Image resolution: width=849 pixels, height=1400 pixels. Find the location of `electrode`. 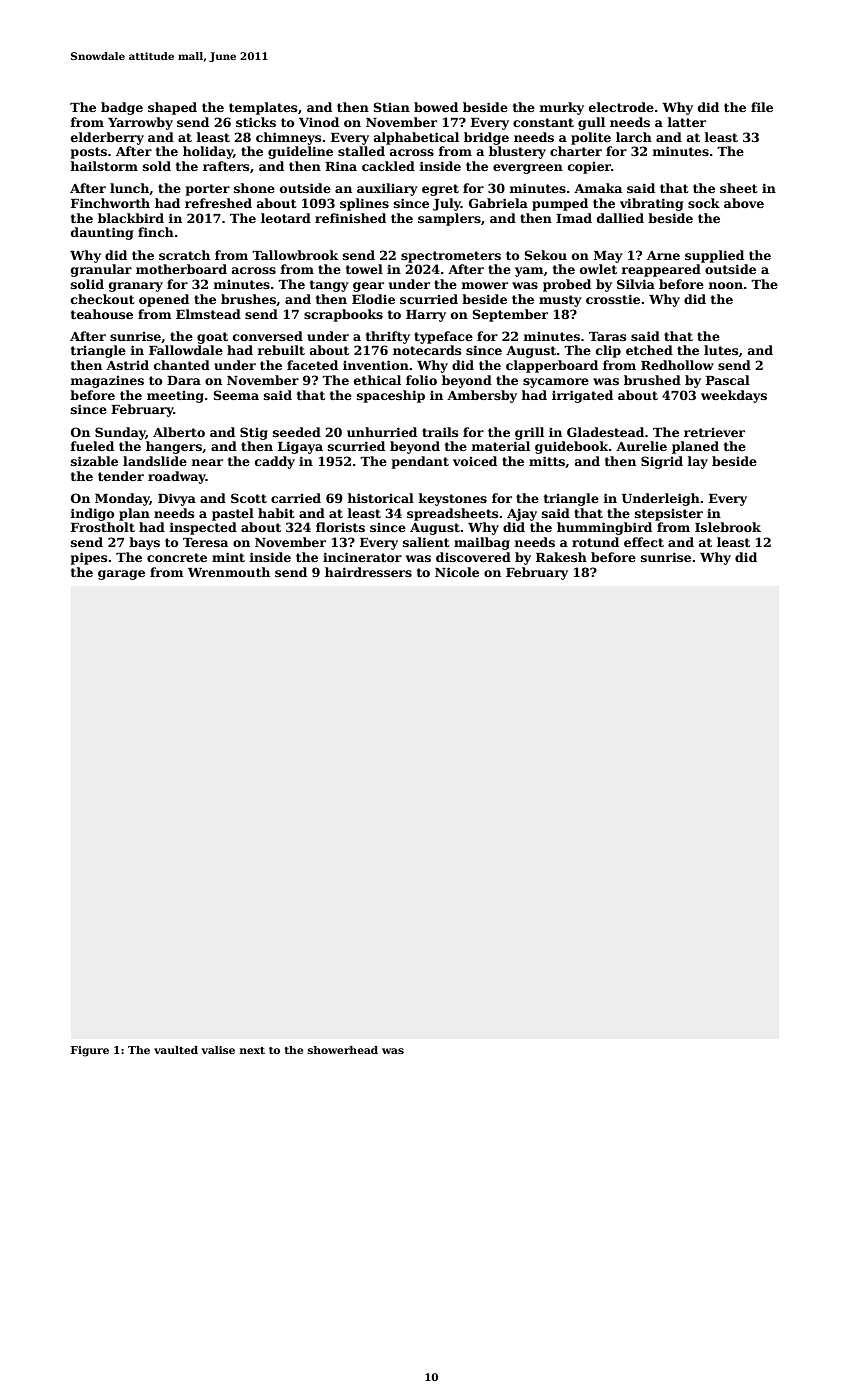

electrode is located at coordinates (621, 107).
